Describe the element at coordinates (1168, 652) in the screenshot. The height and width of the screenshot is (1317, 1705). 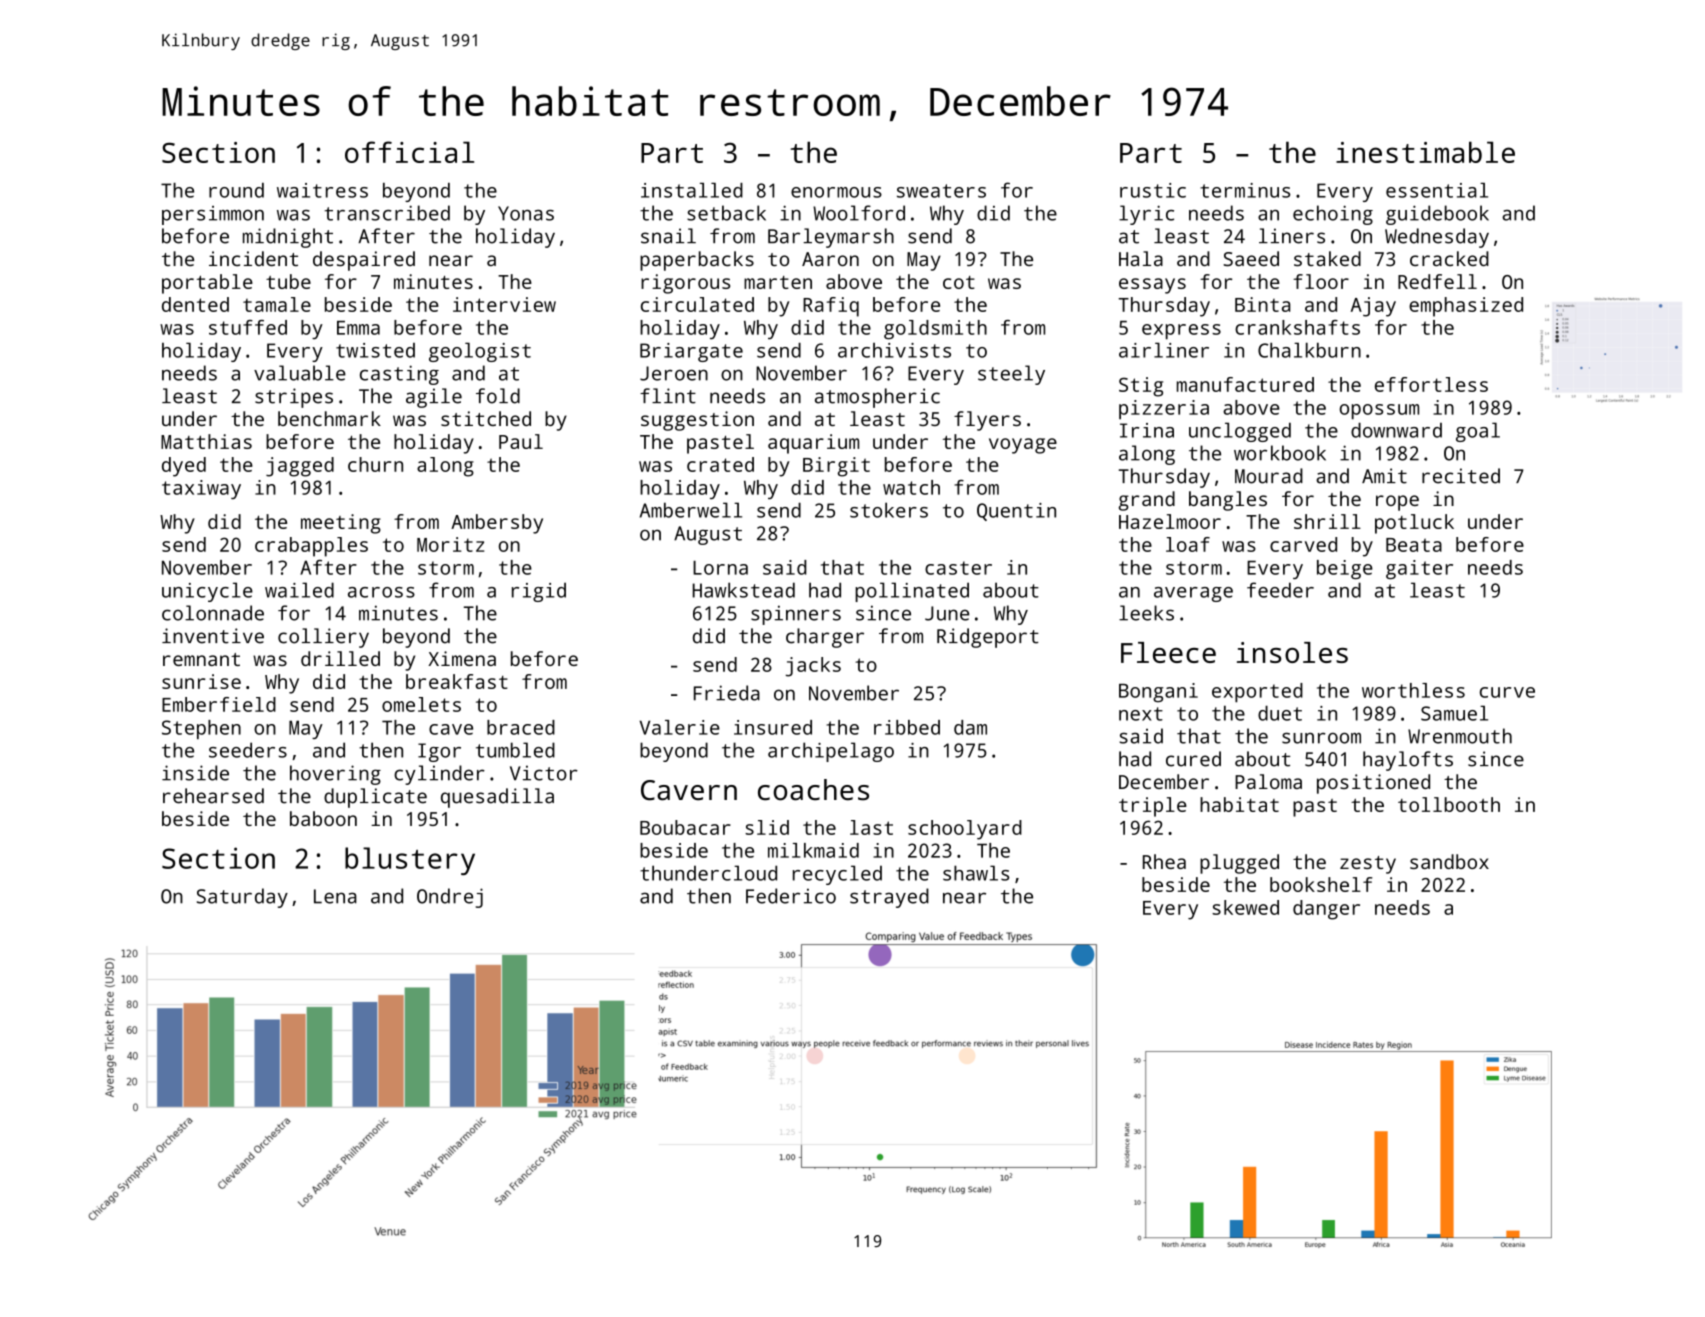
I see `Fleece` at that location.
